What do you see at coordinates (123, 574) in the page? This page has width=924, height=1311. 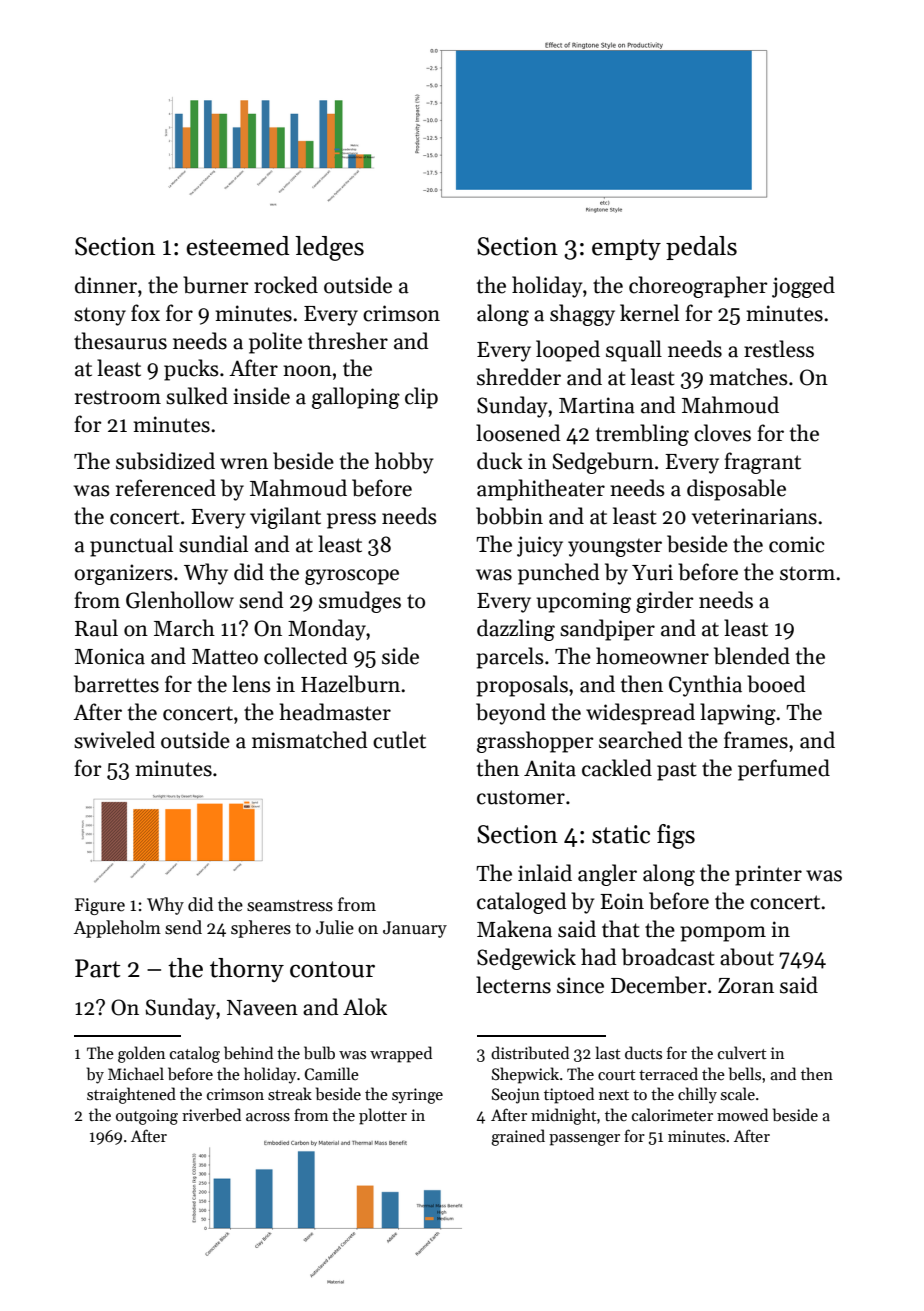 I see `organizers` at bounding box center [123, 574].
